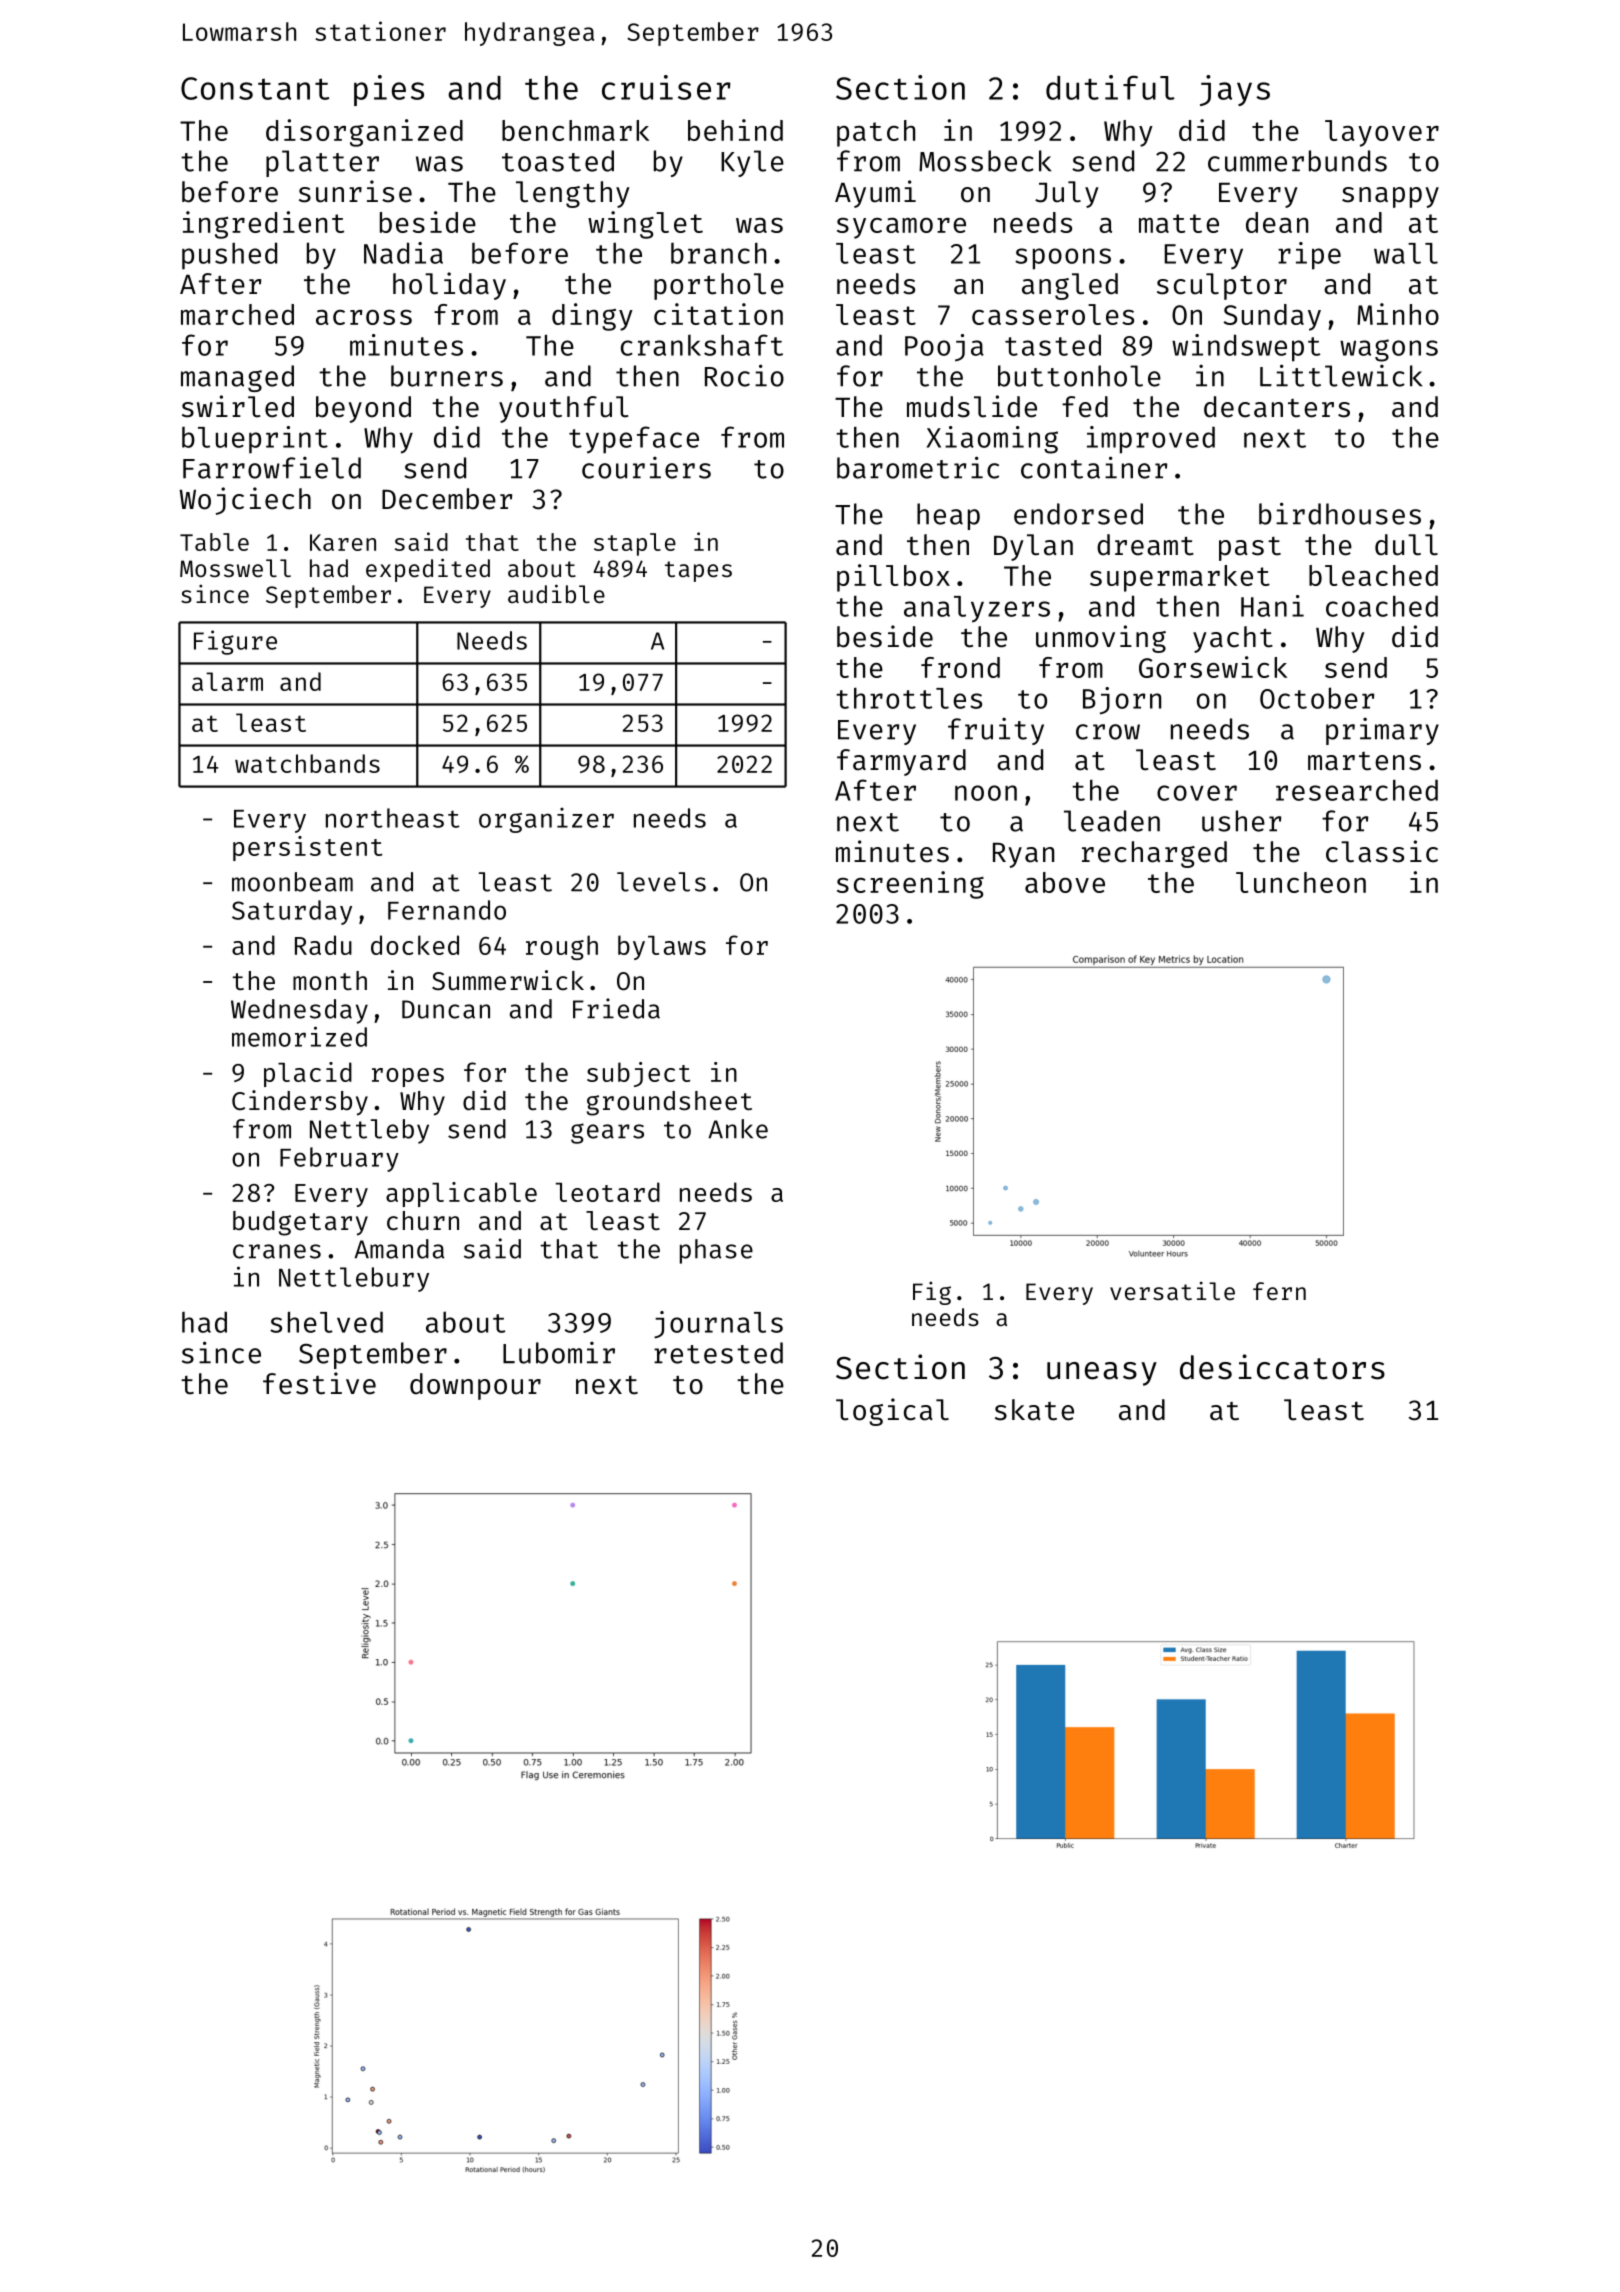 This image has width=1620, height=2292. Describe the element at coordinates (918, 467) in the image. I see `barometric` at that location.
